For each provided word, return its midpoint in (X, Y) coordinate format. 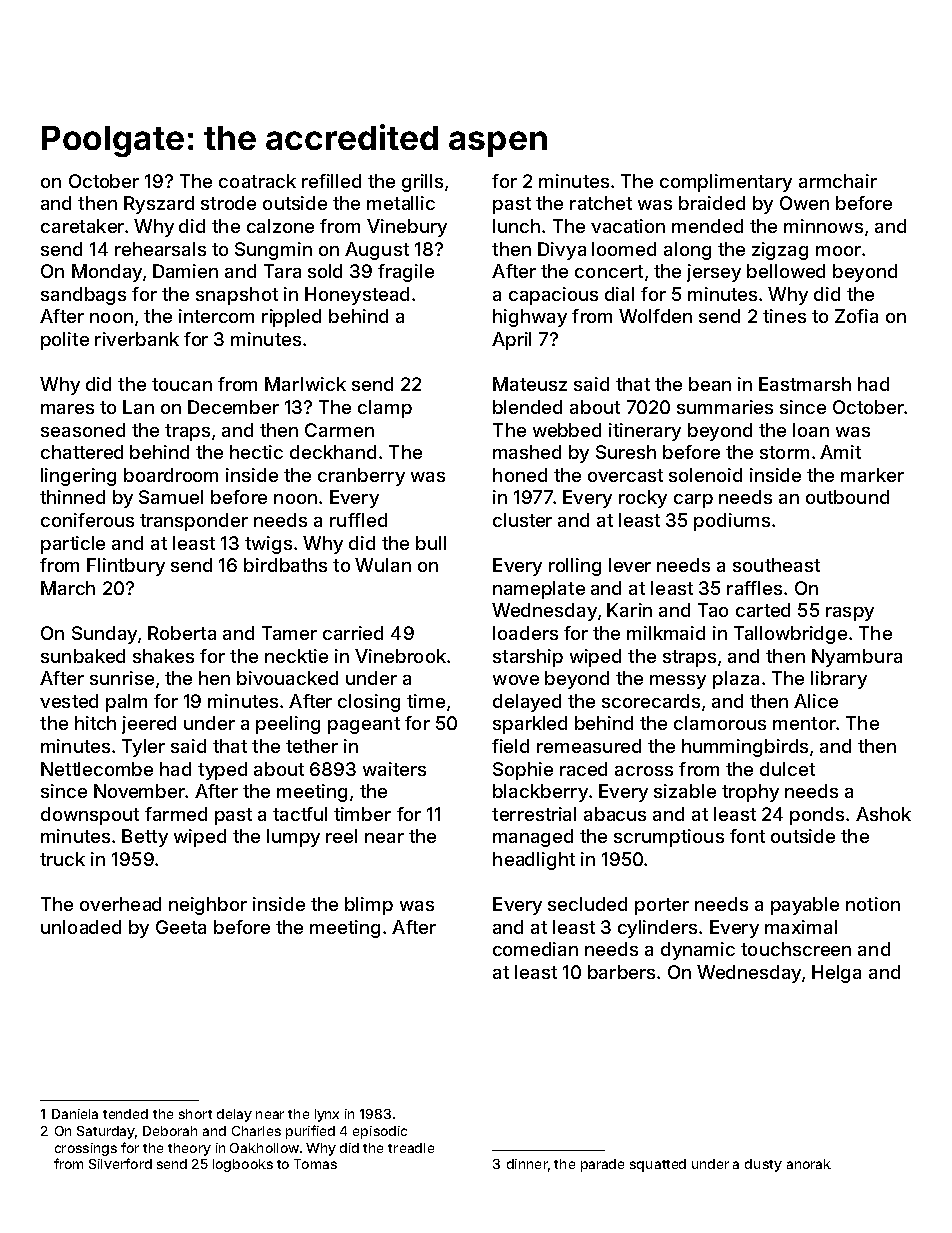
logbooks (243, 1165)
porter (662, 906)
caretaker (82, 226)
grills (422, 183)
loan (811, 430)
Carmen (339, 430)
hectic (256, 452)
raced (583, 769)
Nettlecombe (97, 769)
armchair (838, 181)
